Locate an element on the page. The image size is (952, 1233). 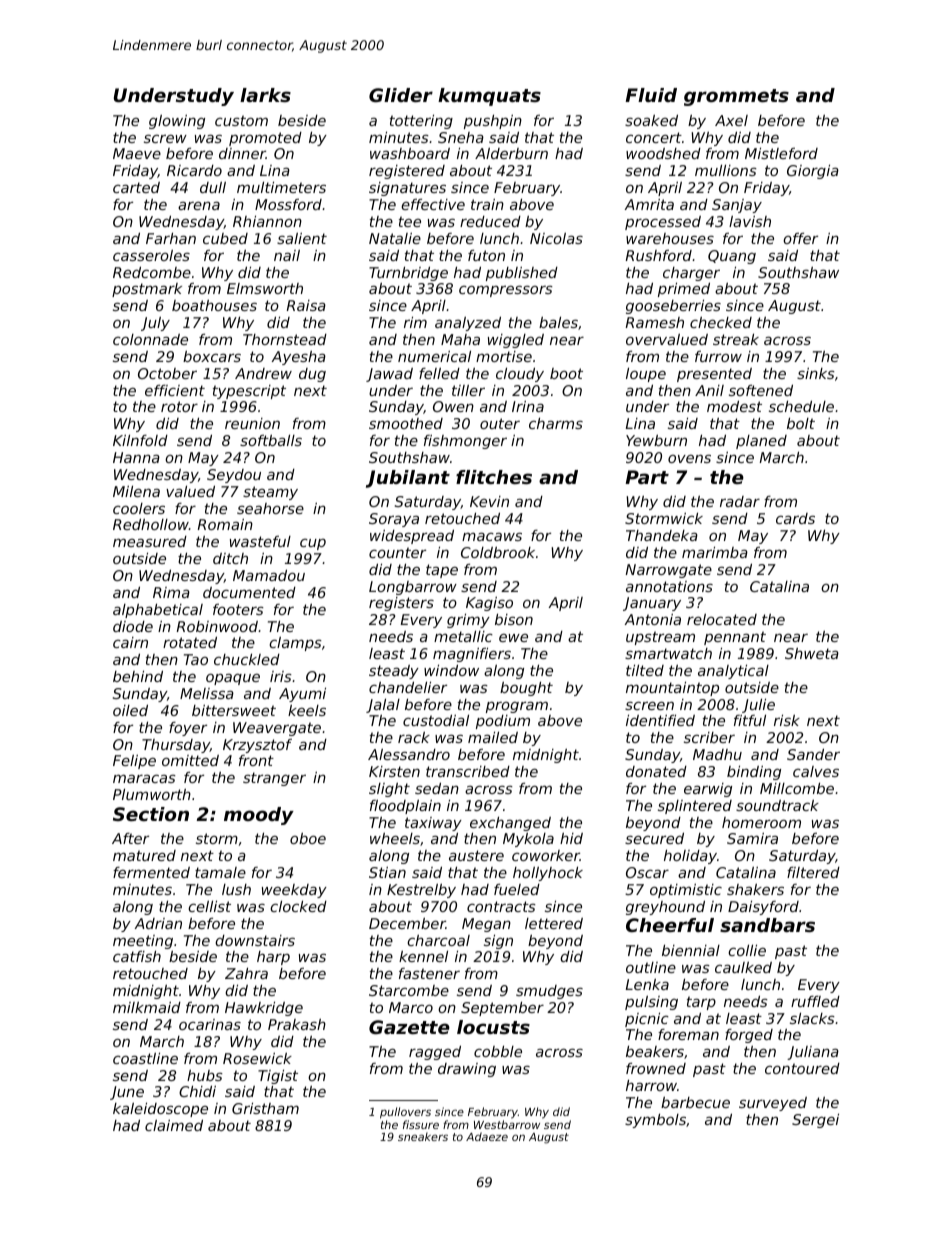
coworker is located at coordinates (546, 855).
